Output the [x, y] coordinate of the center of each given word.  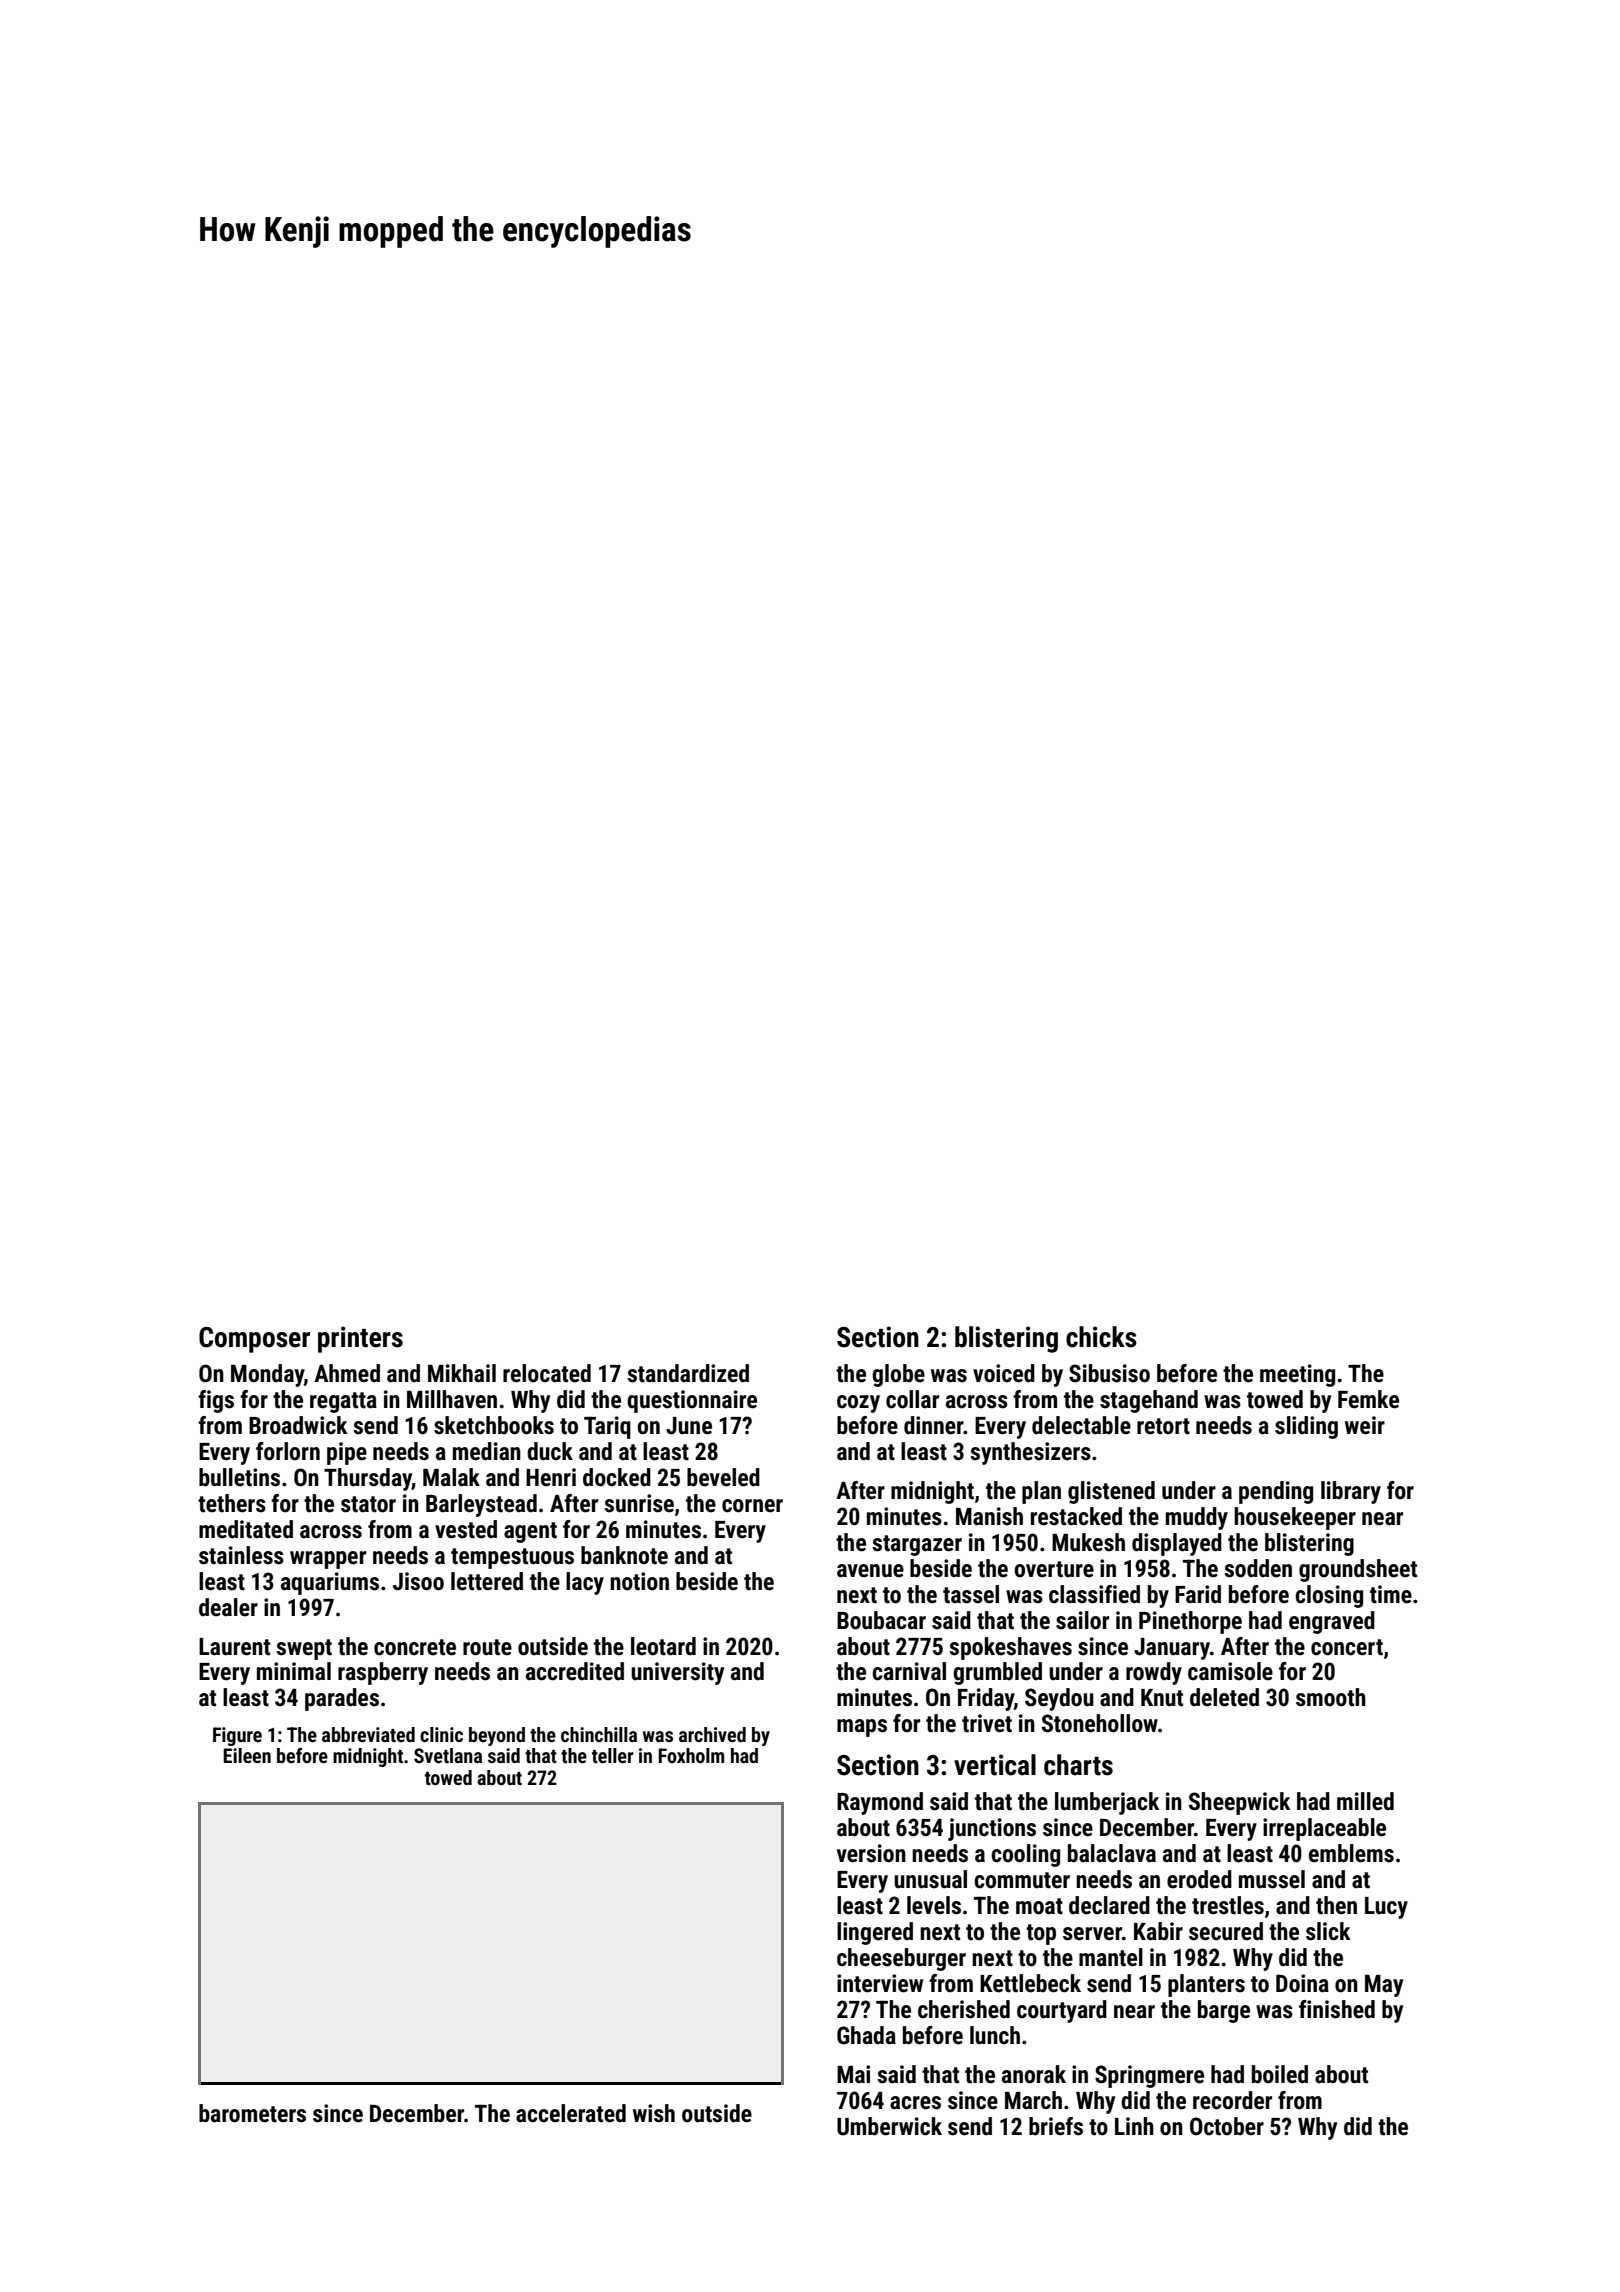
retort [1163, 1426]
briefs [1056, 2126]
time [1391, 1594]
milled [1365, 1801]
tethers [232, 1503]
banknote [624, 1555]
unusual [930, 1879]
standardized [688, 1373]
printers [360, 1339]
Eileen [247, 1755]
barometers [252, 2113]
